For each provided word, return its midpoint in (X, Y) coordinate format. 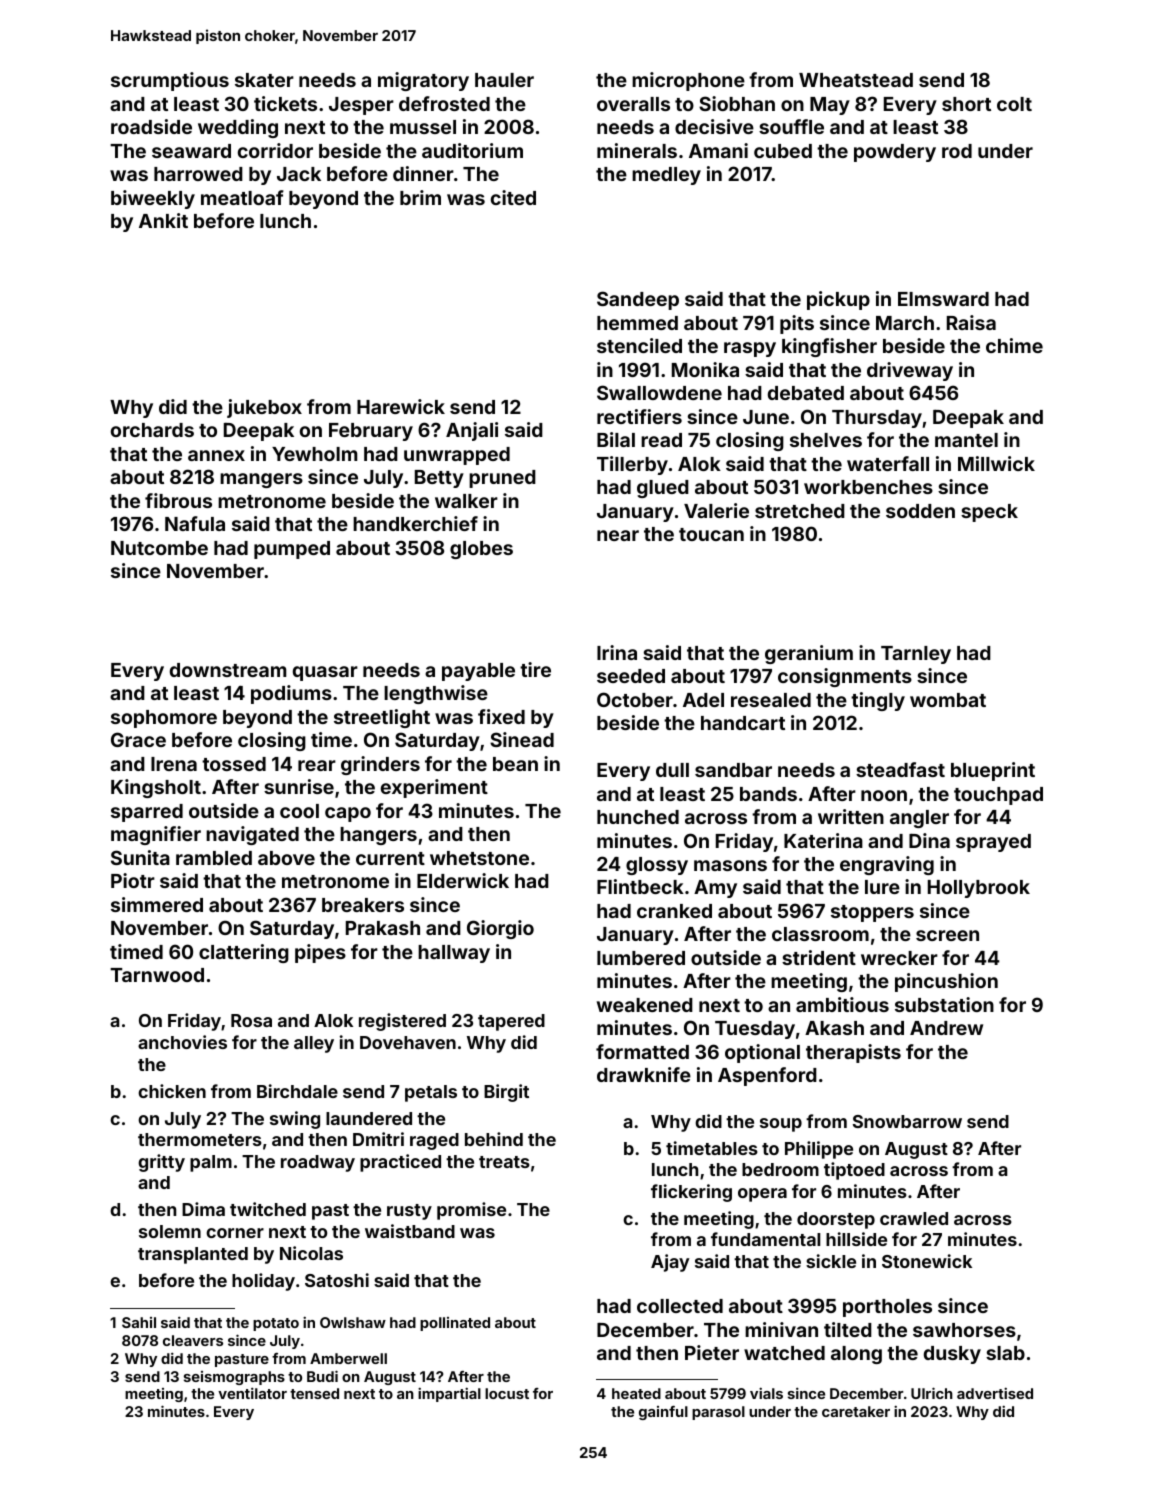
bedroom (780, 1169)
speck (989, 513)
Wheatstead (856, 80)
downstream (228, 670)
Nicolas (311, 1253)
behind (494, 1139)
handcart (743, 723)
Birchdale (297, 1091)
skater (264, 80)
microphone (688, 81)
